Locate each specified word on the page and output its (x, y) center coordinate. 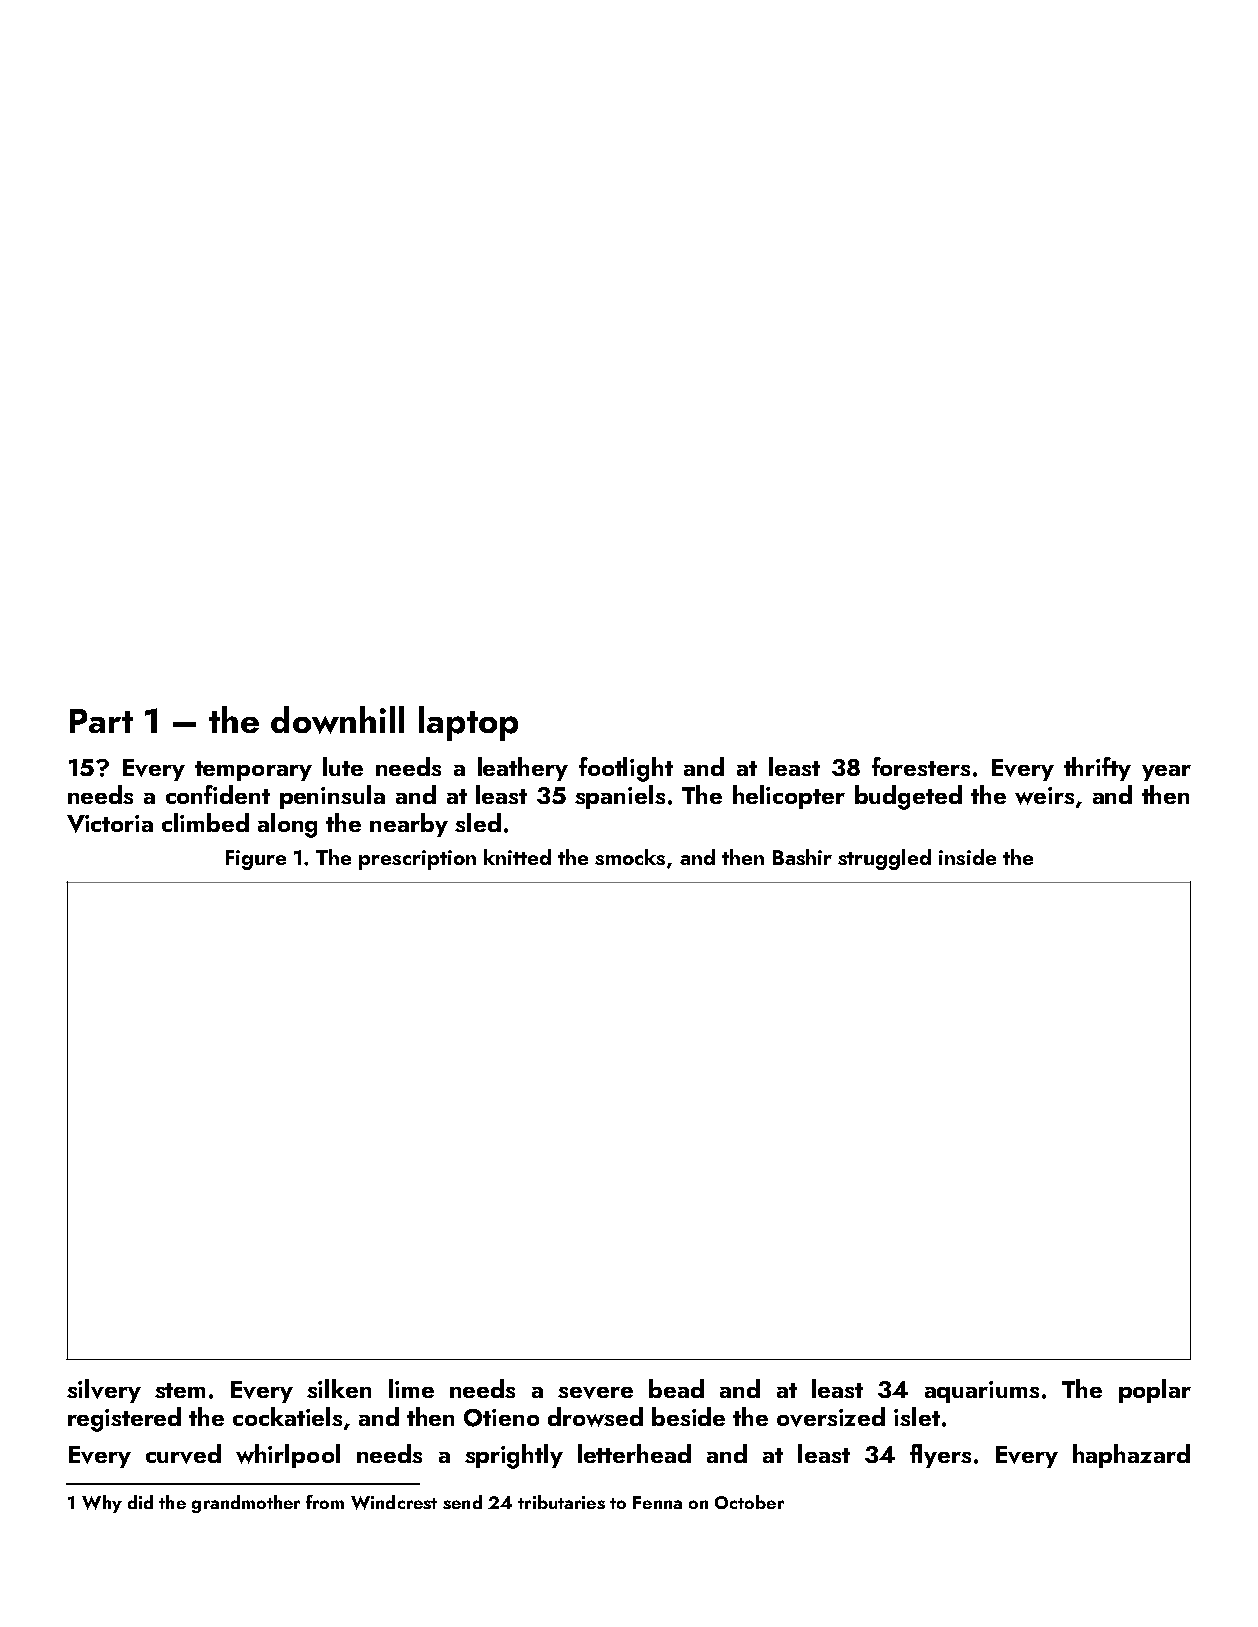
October (749, 1502)
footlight (626, 769)
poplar (1155, 1391)
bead (676, 1388)
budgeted (908, 797)
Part (101, 721)
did (140, 1502)
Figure (256, 860)
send (462, 1502)
